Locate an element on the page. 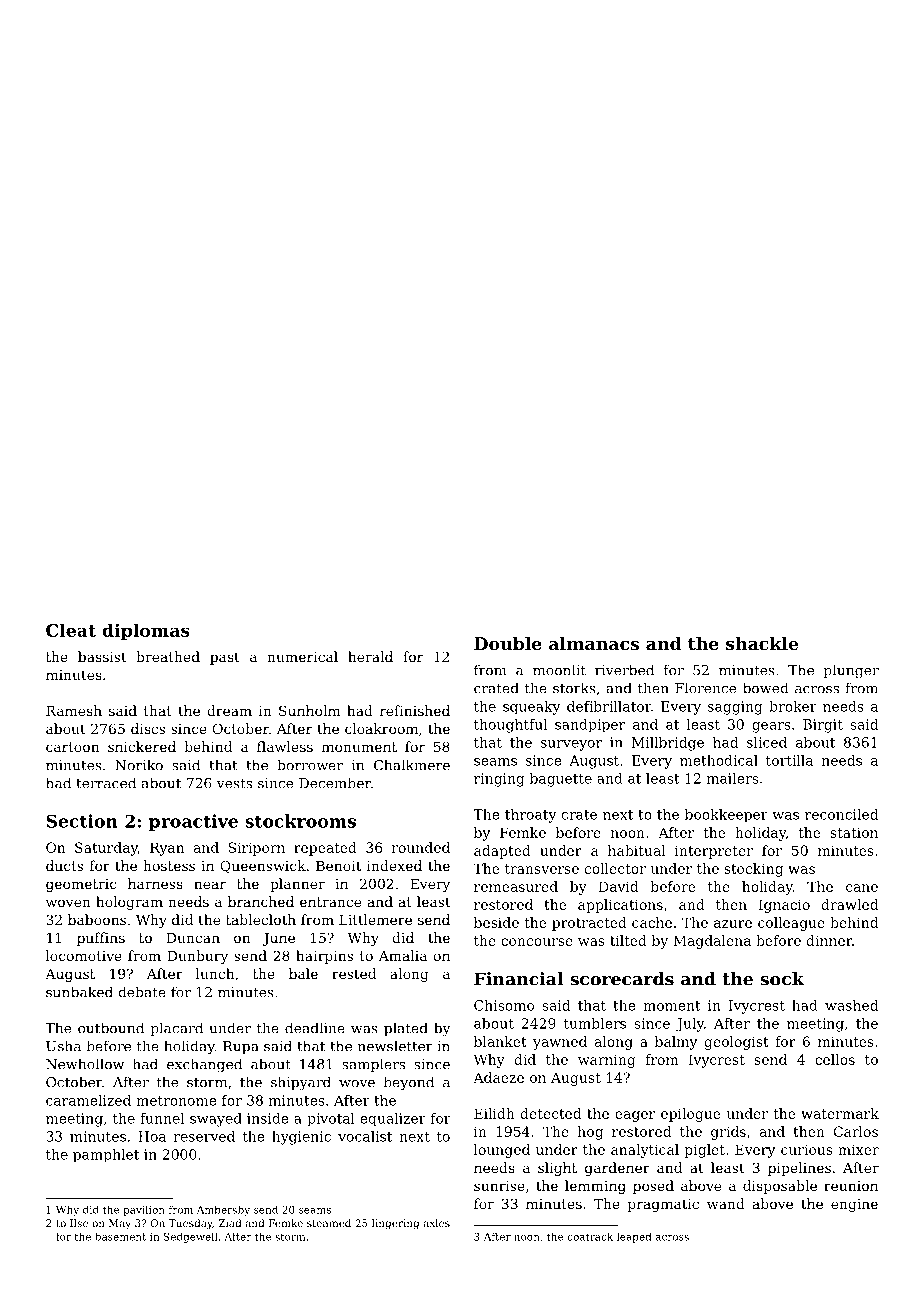 Image resolution: width=924 pixels, height=1308 pixels. Ambersby is located at coordinates (223, 1210).
